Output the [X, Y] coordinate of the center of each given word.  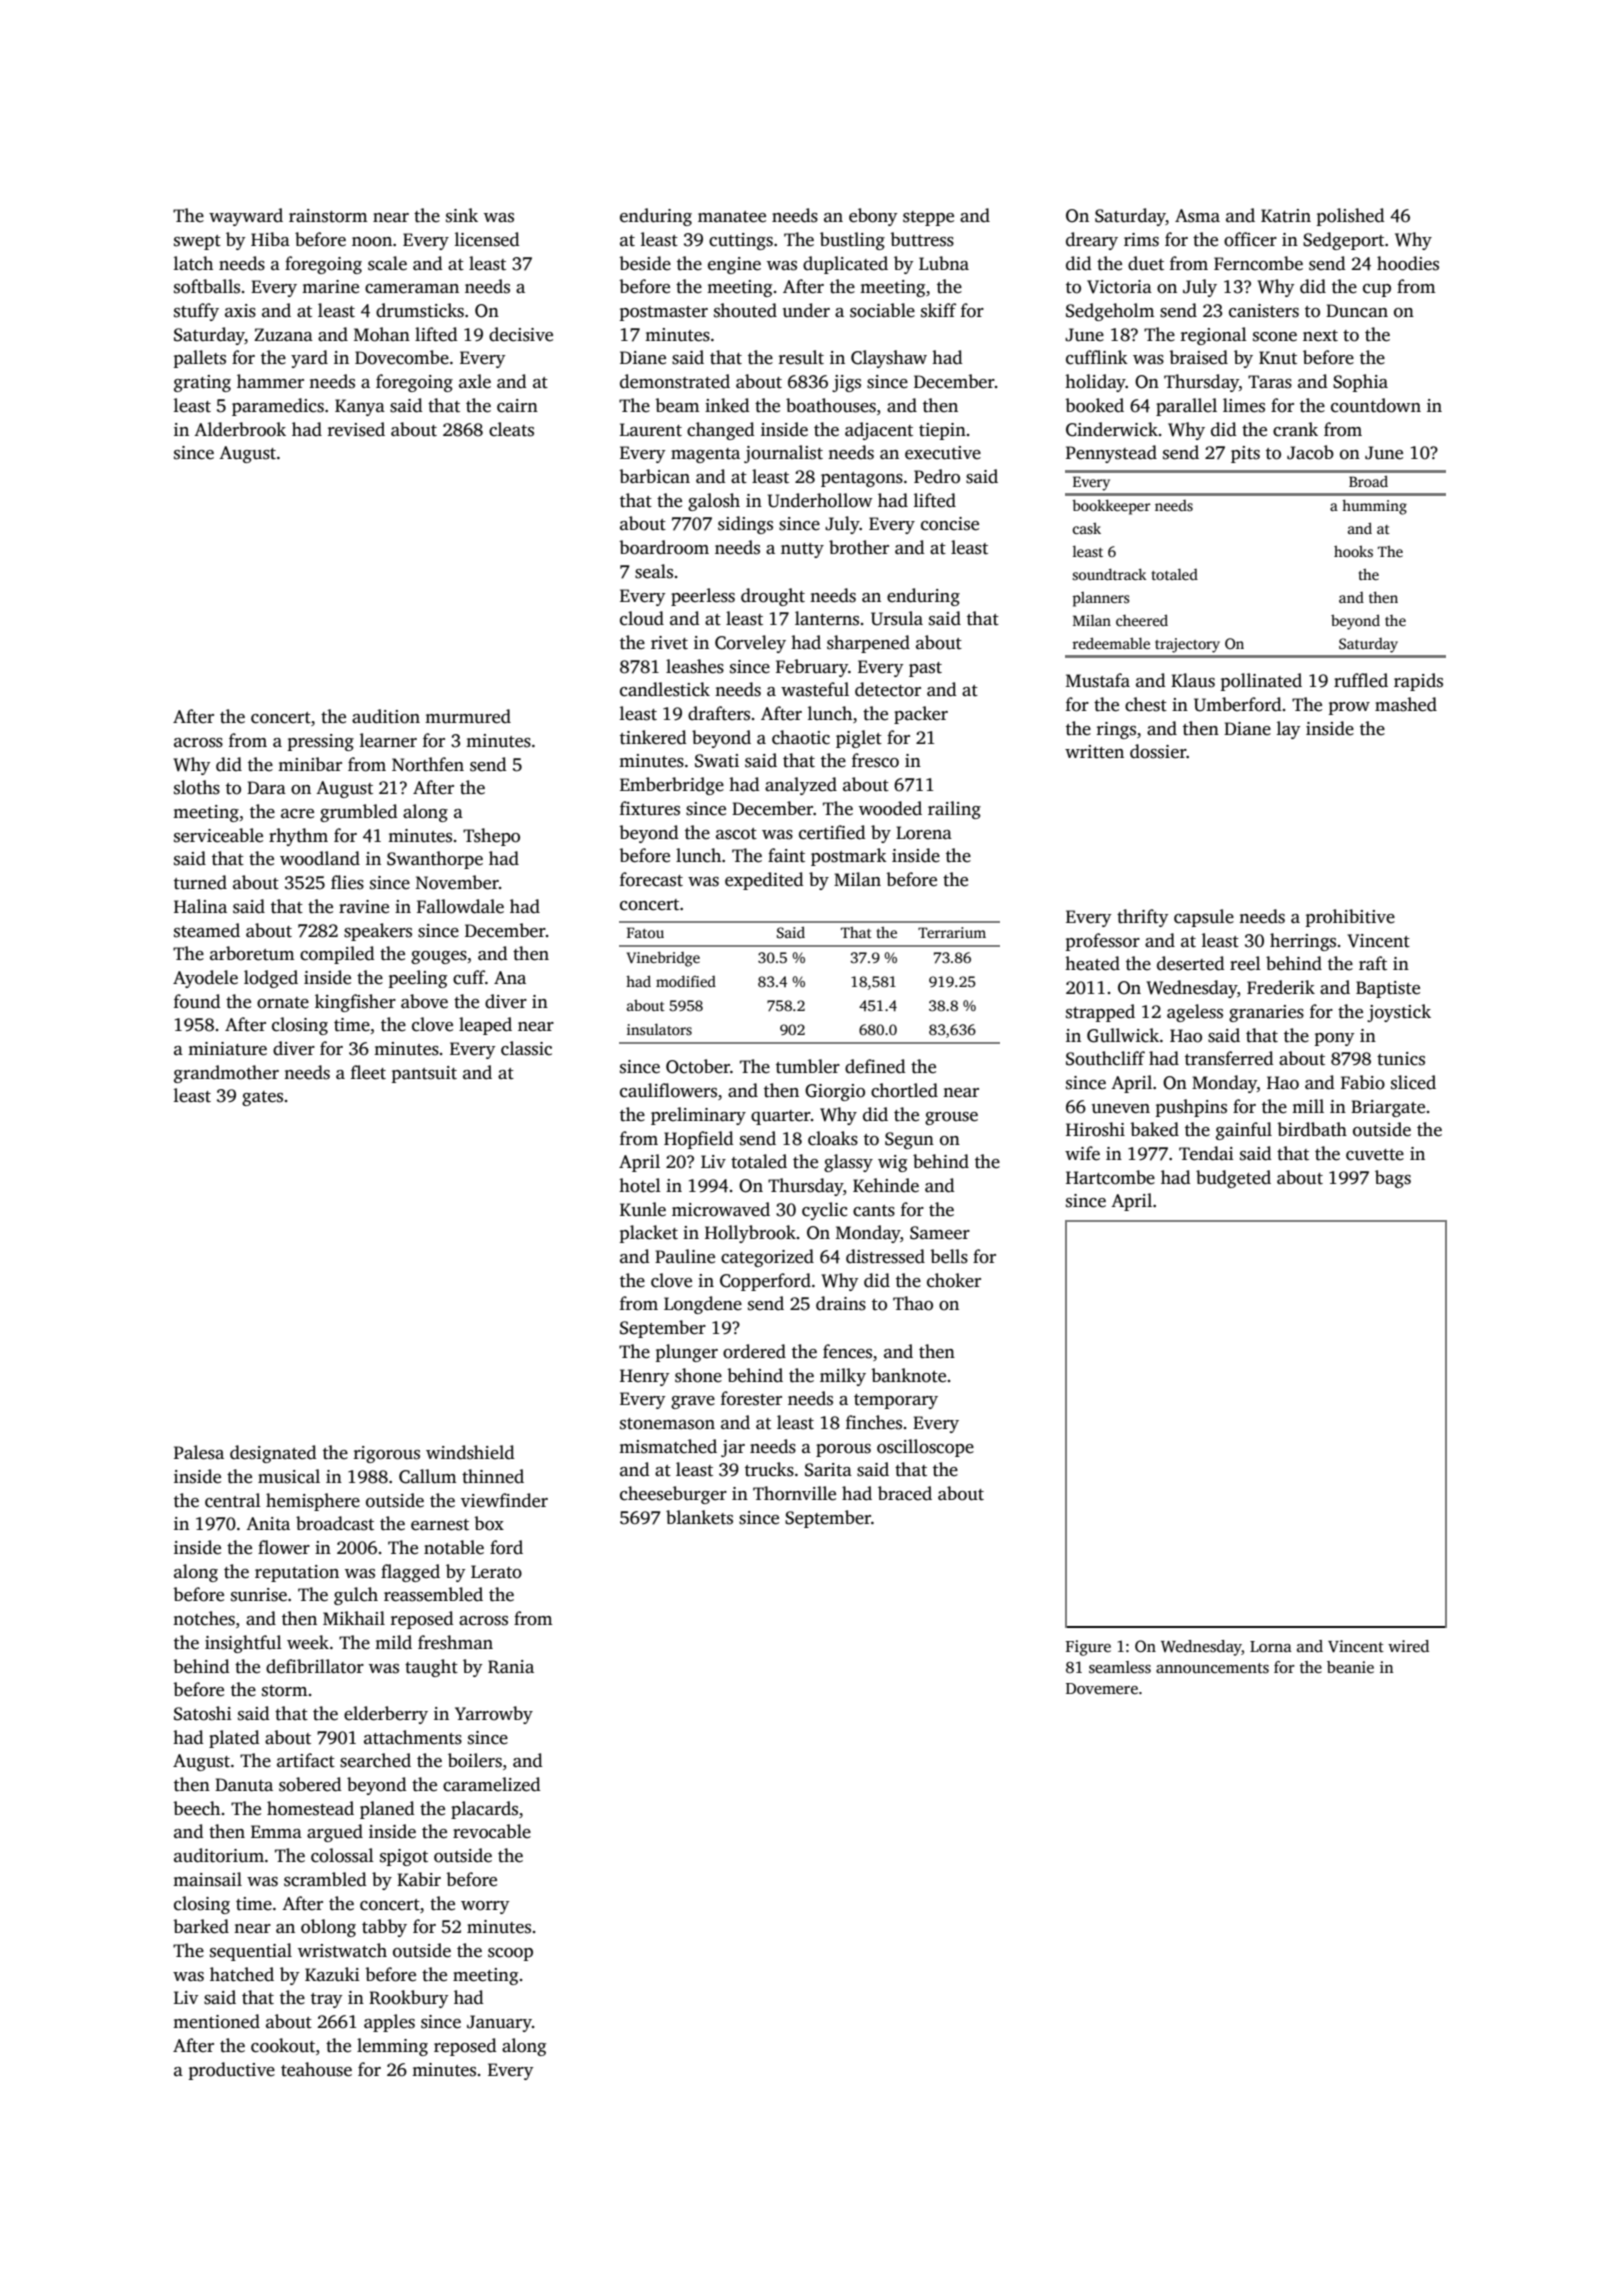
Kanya [360, 407]
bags [1393, 1179]
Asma [1197, 216]
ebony [873, 217]
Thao [913, 1303]
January [499, 2023]
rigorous [387, 1454]
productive [232, 2071]
